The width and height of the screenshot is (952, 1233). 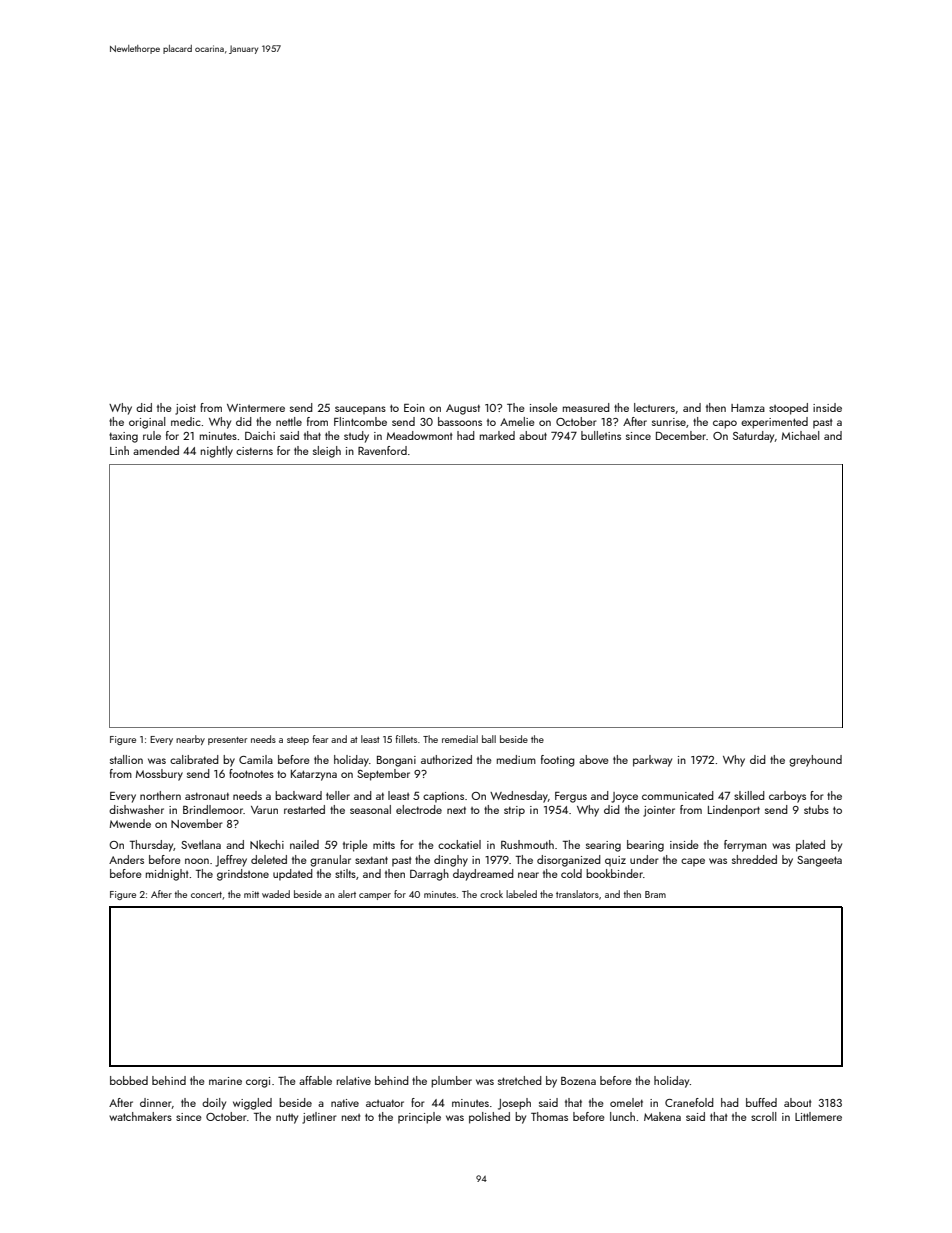 What do you see at coordinates (354, 1080) in the screenshot?
I see `relative` at bounding box center [354, 1080].
